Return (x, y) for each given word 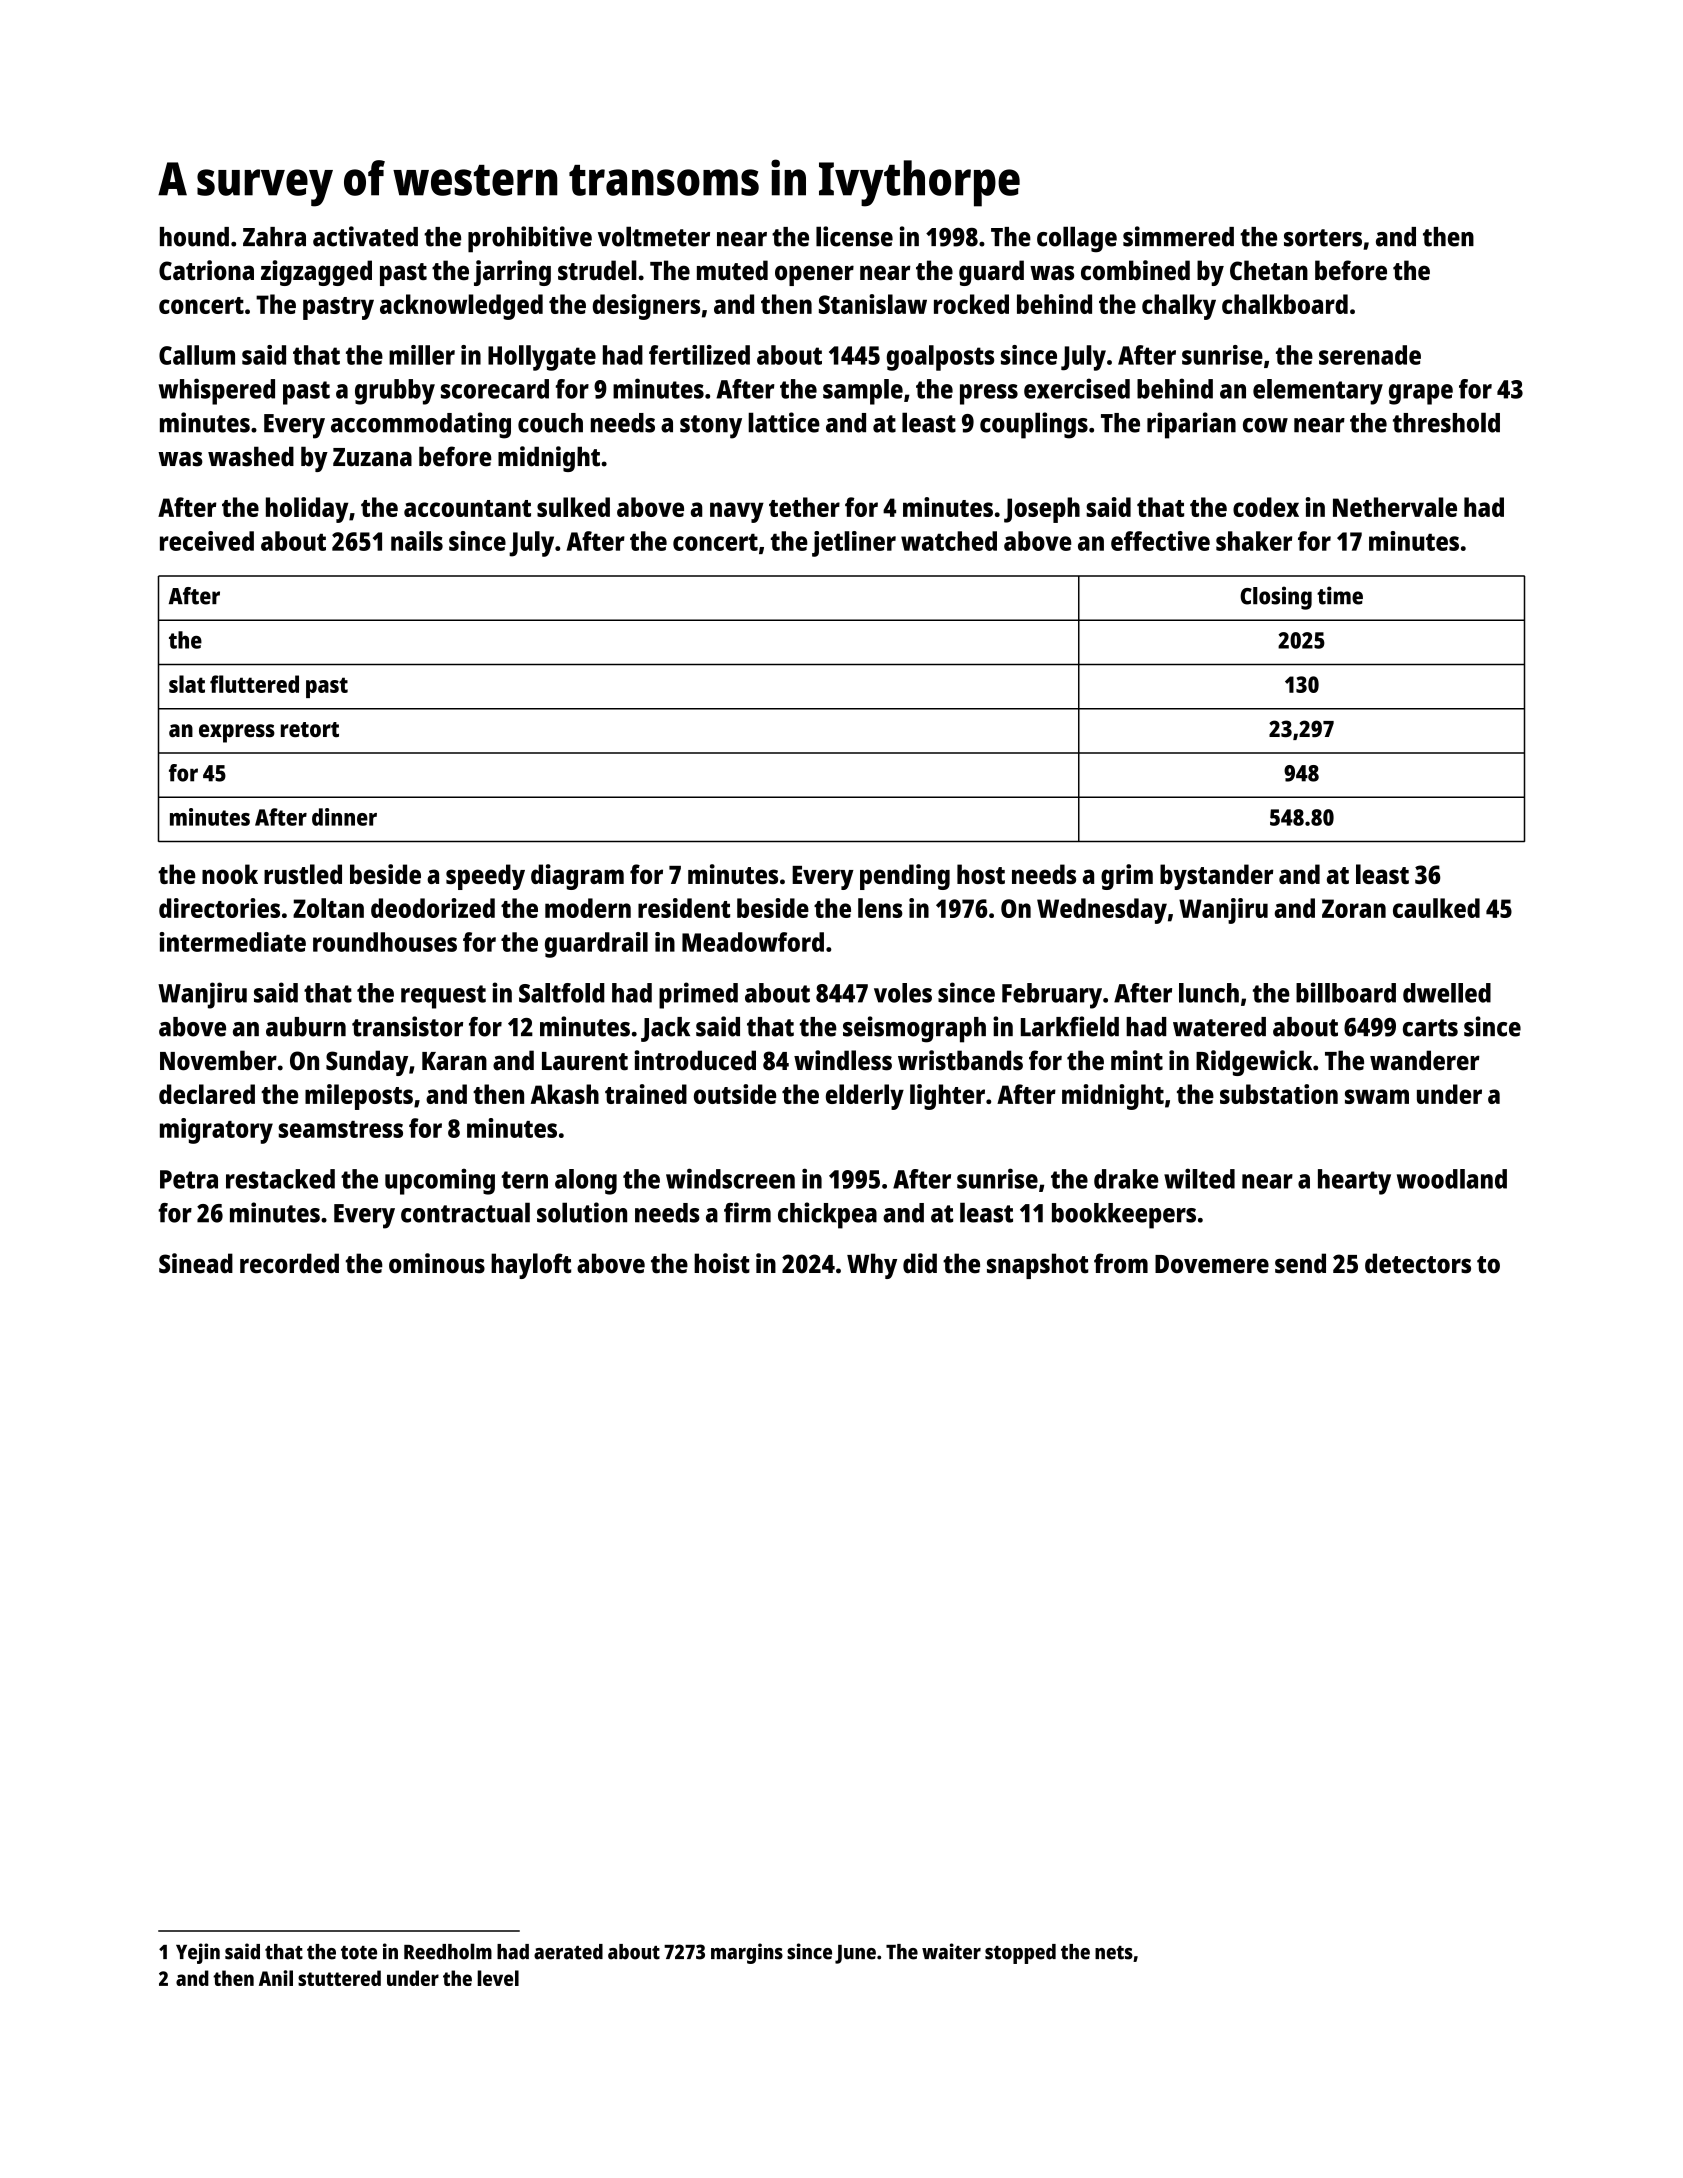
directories (219, 908)
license (854, 236)
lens (880, 908)
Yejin (198, 1953)
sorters (1323, 238)
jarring (512, 273)
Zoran (1354, 908)
